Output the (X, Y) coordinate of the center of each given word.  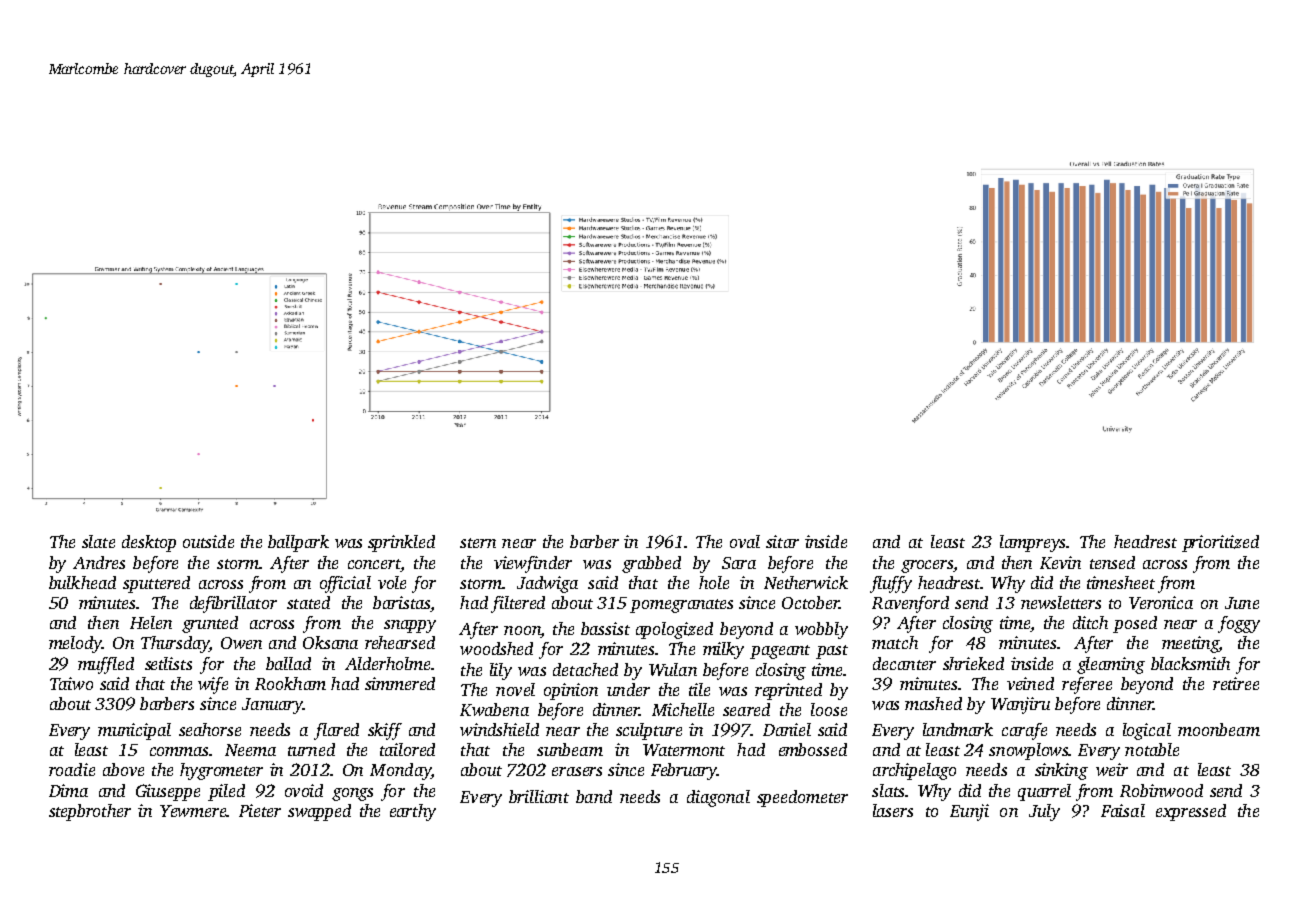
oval (745, 541)
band (594, 796)
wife (213, 685)
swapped (319, 812)
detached (585, 669)
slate (98, 541)
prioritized (1220, 543)
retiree (1236, 683)
